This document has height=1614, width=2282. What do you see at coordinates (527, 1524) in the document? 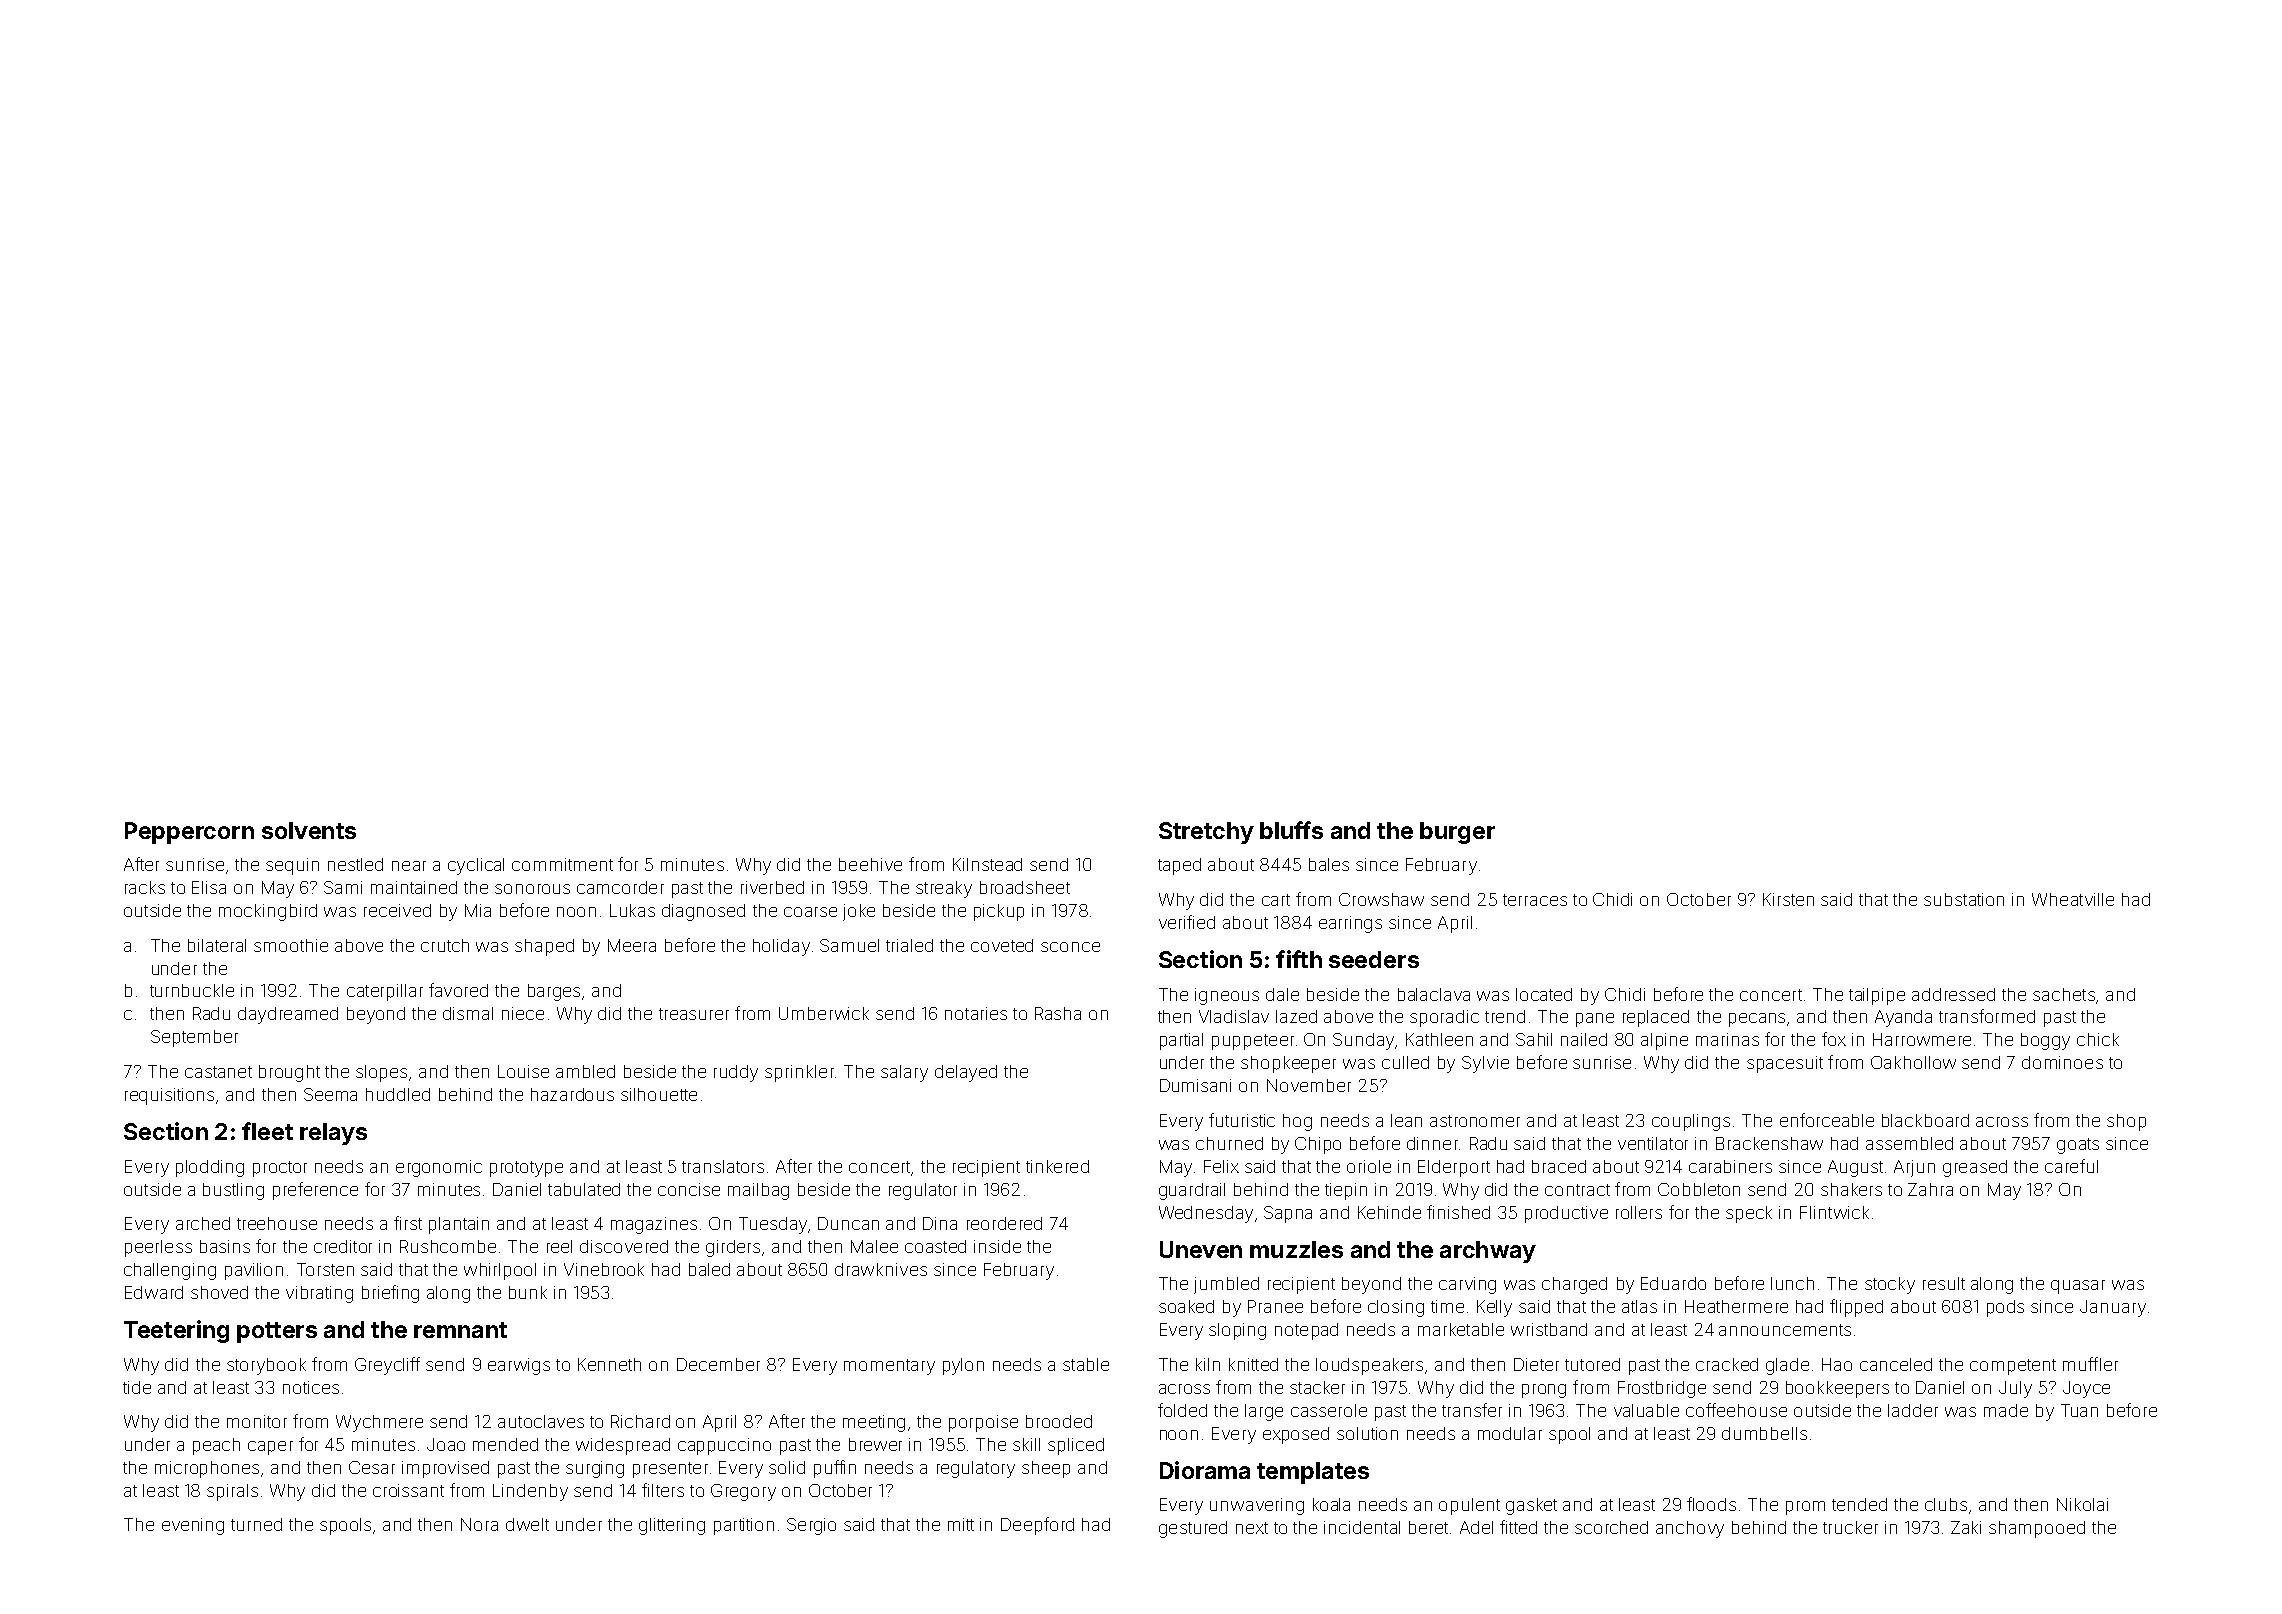
I see `dwelt` at bounding box center [527, 1524].
